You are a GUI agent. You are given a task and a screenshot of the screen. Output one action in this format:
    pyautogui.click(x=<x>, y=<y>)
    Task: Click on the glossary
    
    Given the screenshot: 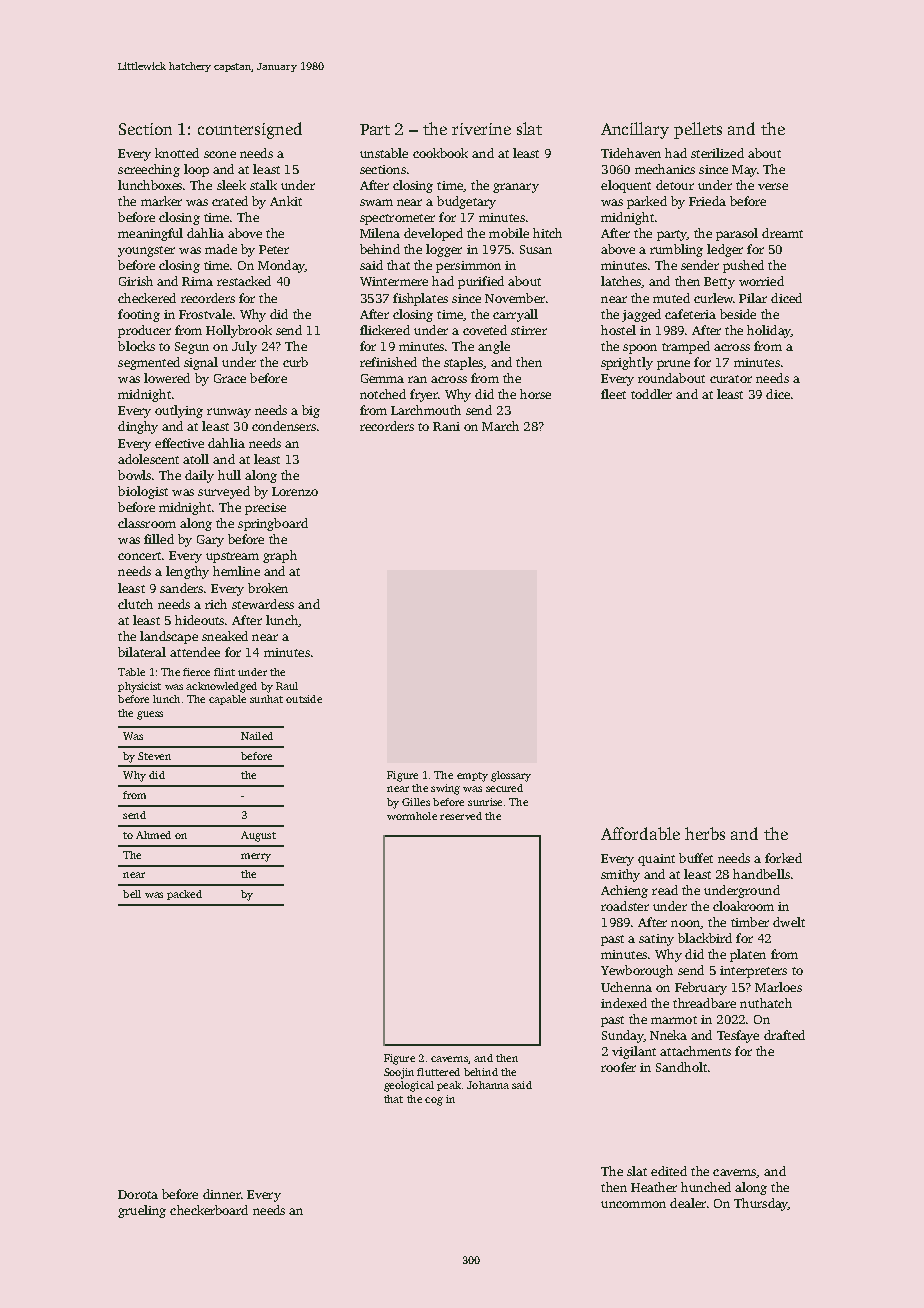 What is the action you would take?
    pyautogui.click(x=511, y=776)
